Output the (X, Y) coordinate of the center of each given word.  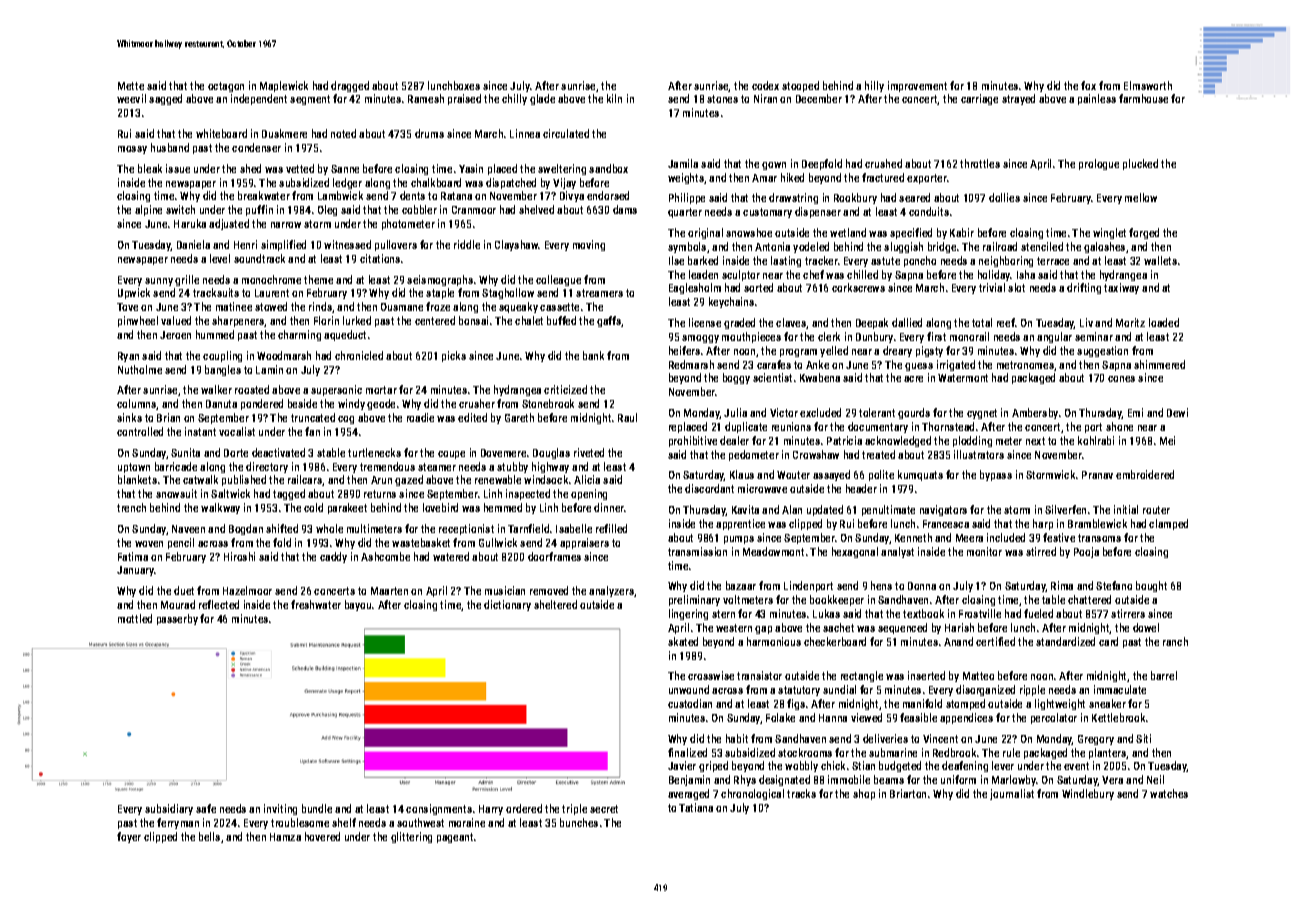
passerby (177, 619)
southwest (420, 822)
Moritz (1130, 322)
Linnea (525, 133)
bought (1151, 586)
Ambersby (1035, 413)
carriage (979, 99)
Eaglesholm (695, 288)
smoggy (700, 339)
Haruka (190, 223)
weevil (131, 98)
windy (351, 404)
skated (683, 641)
